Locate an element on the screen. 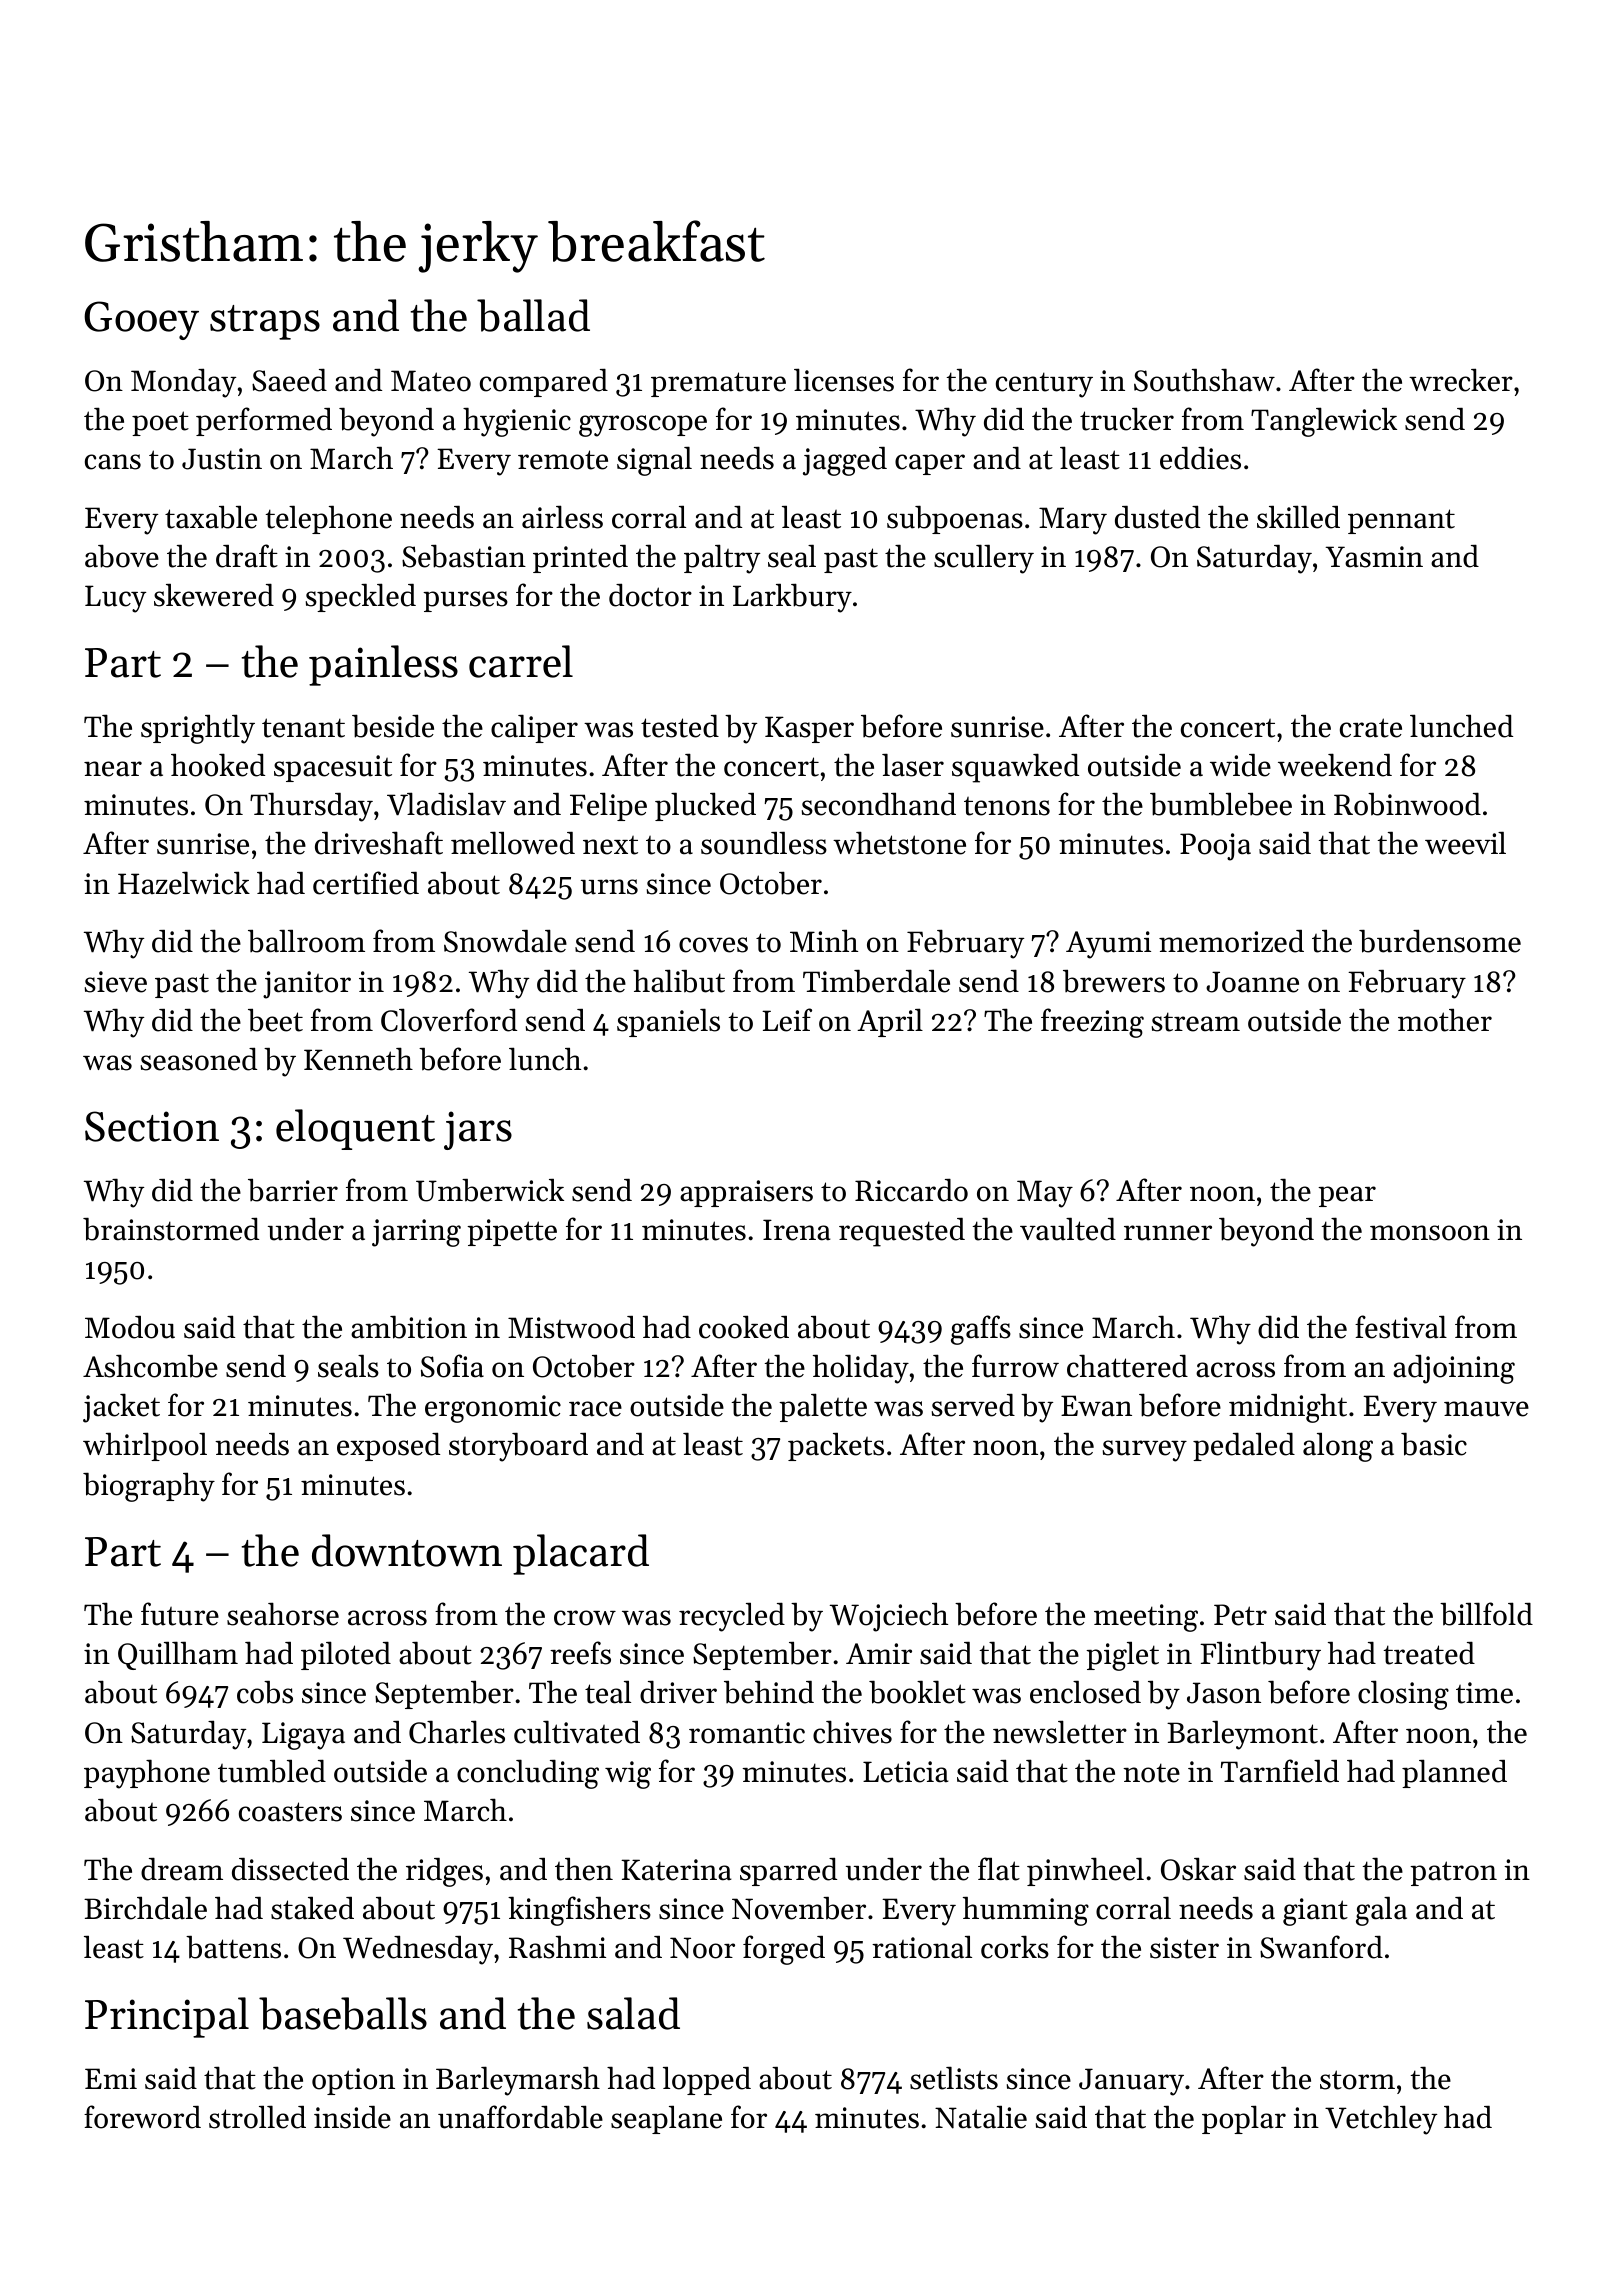 The height and width of the screenshot is (2292, 1620). printed is located at coordinates (580, 559).
